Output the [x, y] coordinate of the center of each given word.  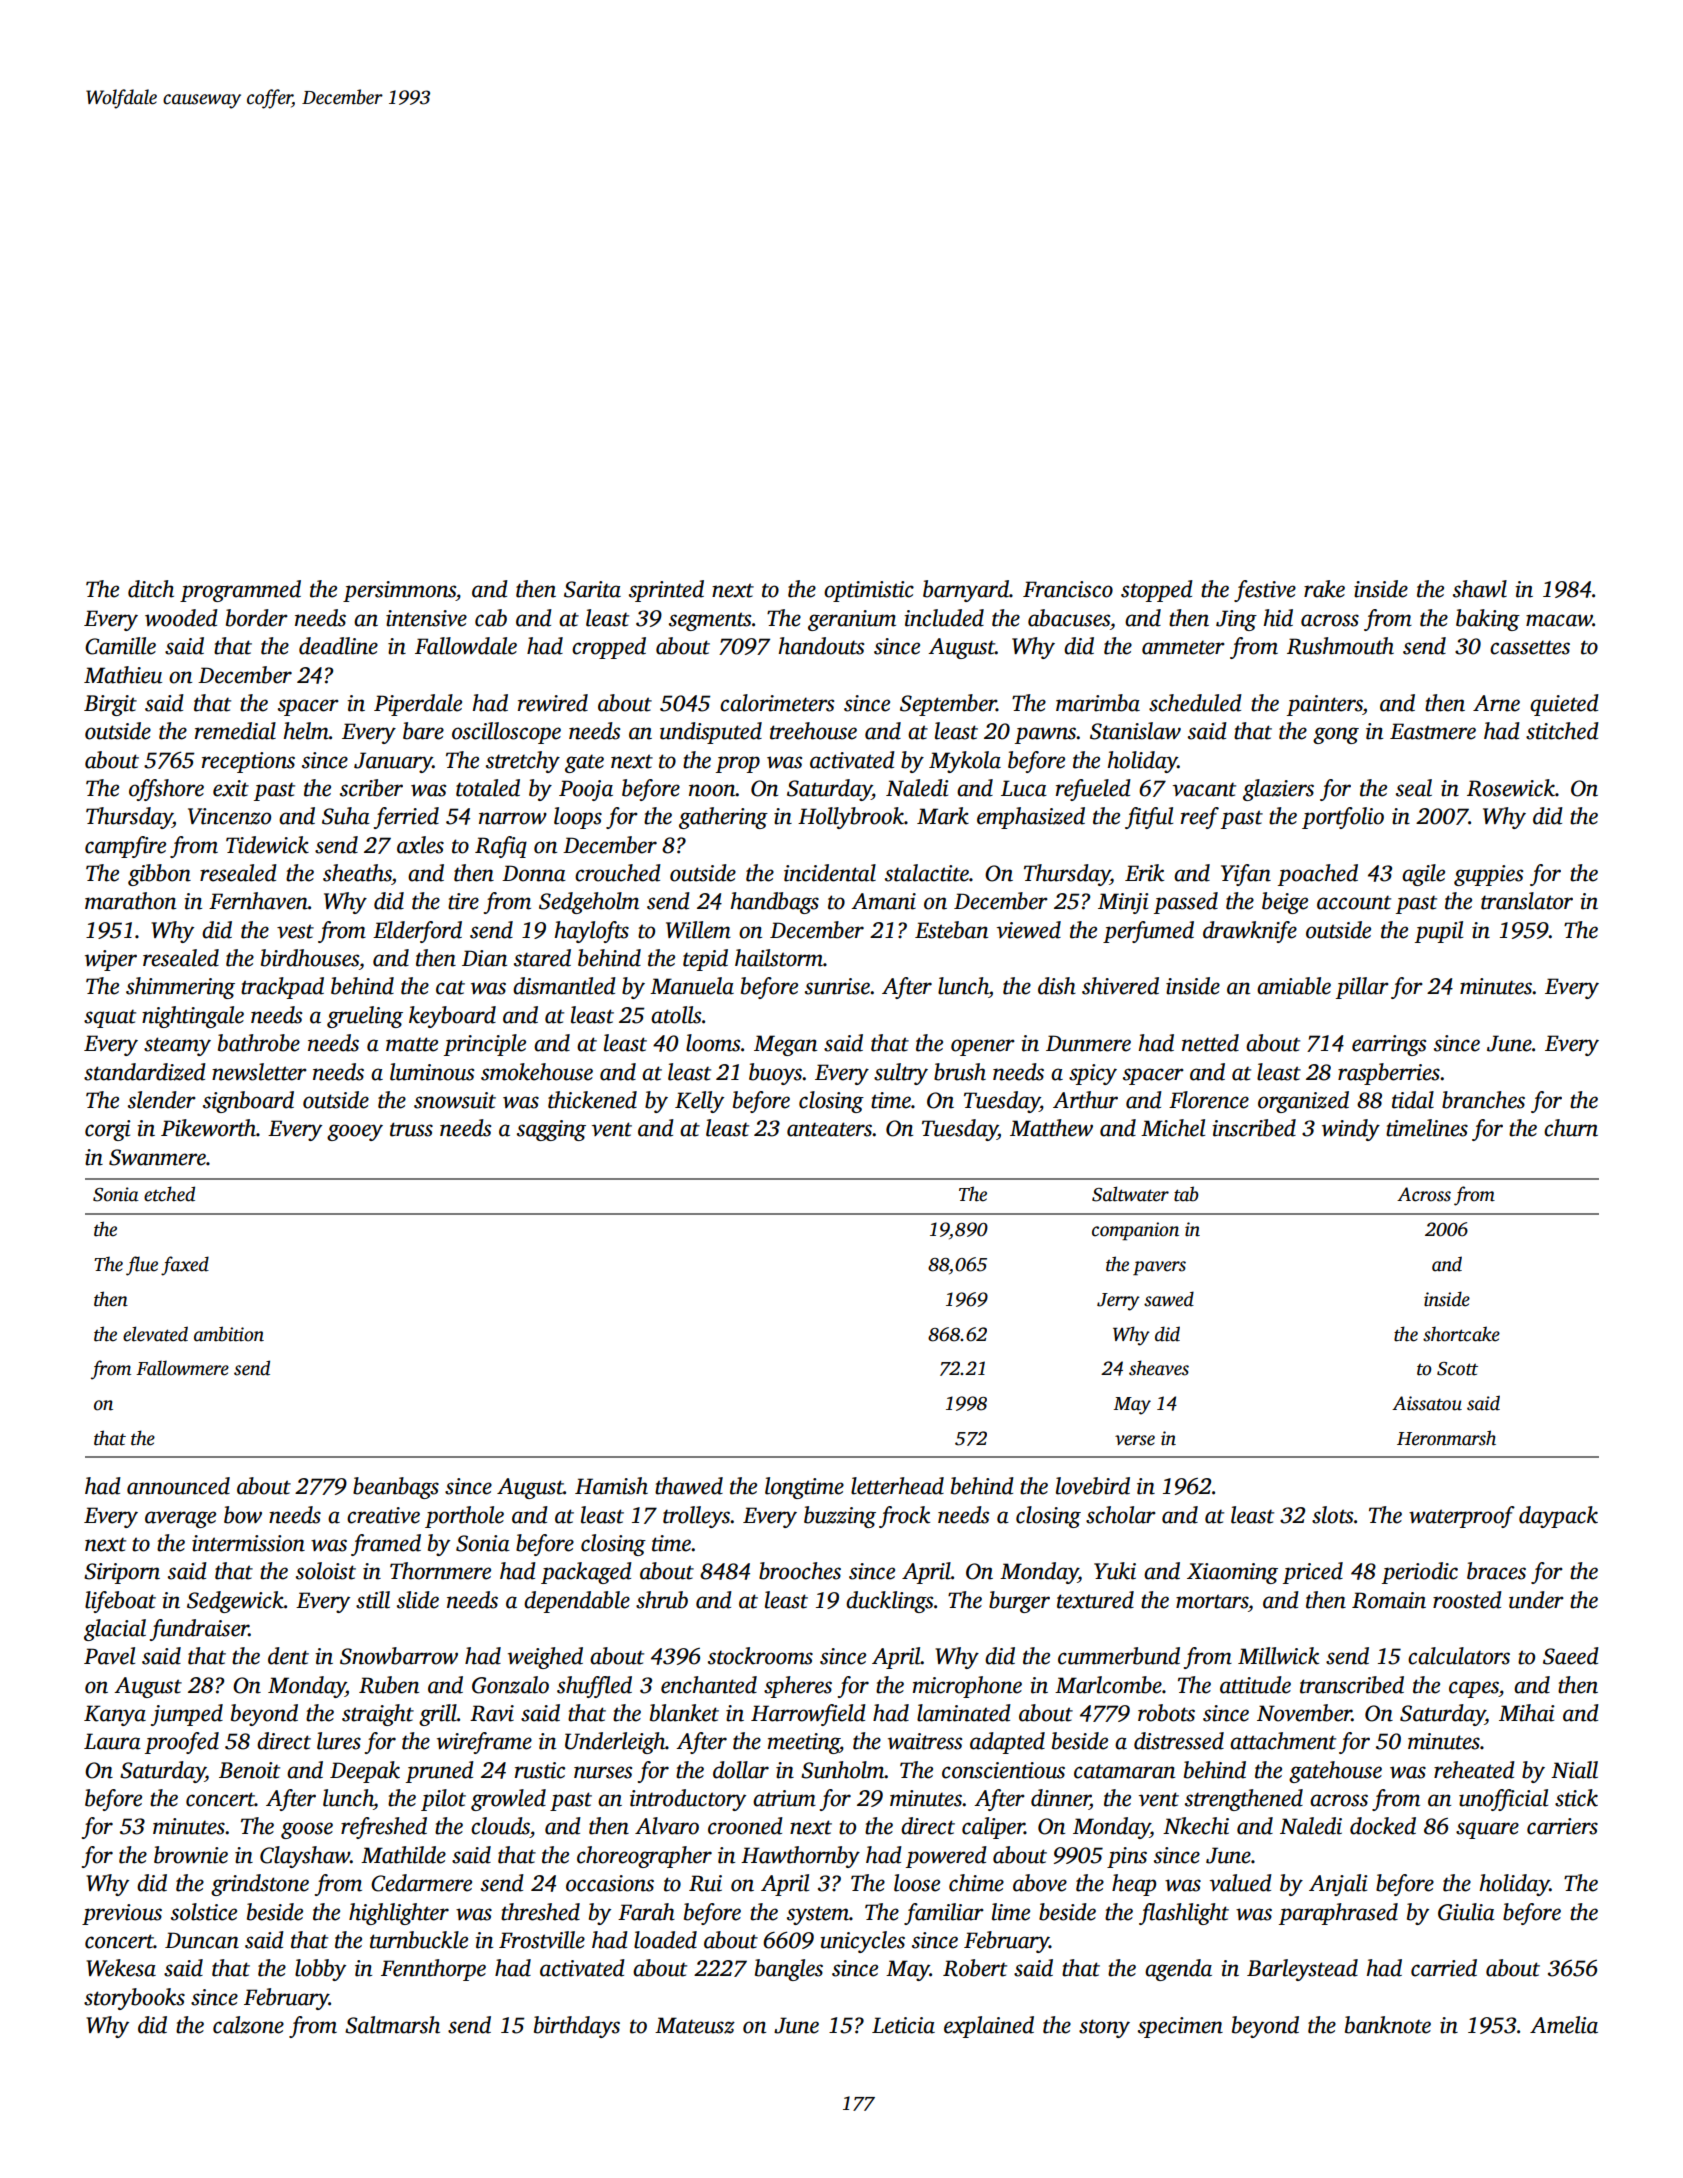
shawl [1480, 589]
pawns [1045, 735]
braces [1496, 1571]
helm [306, 731]
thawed [689, 1486]
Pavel [109, 1656]
